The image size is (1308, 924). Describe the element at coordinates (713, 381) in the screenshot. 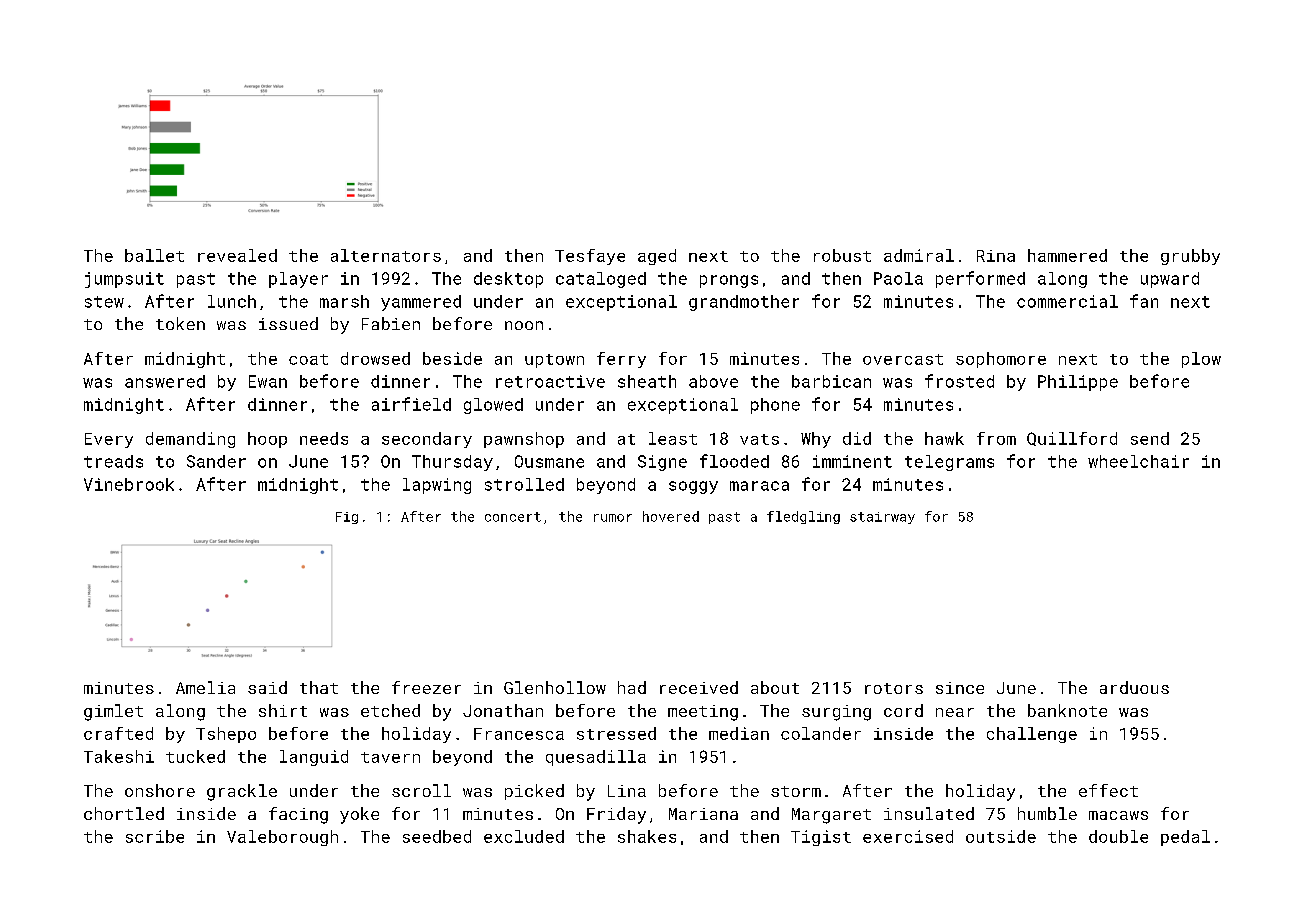

I see `above` at that location.
